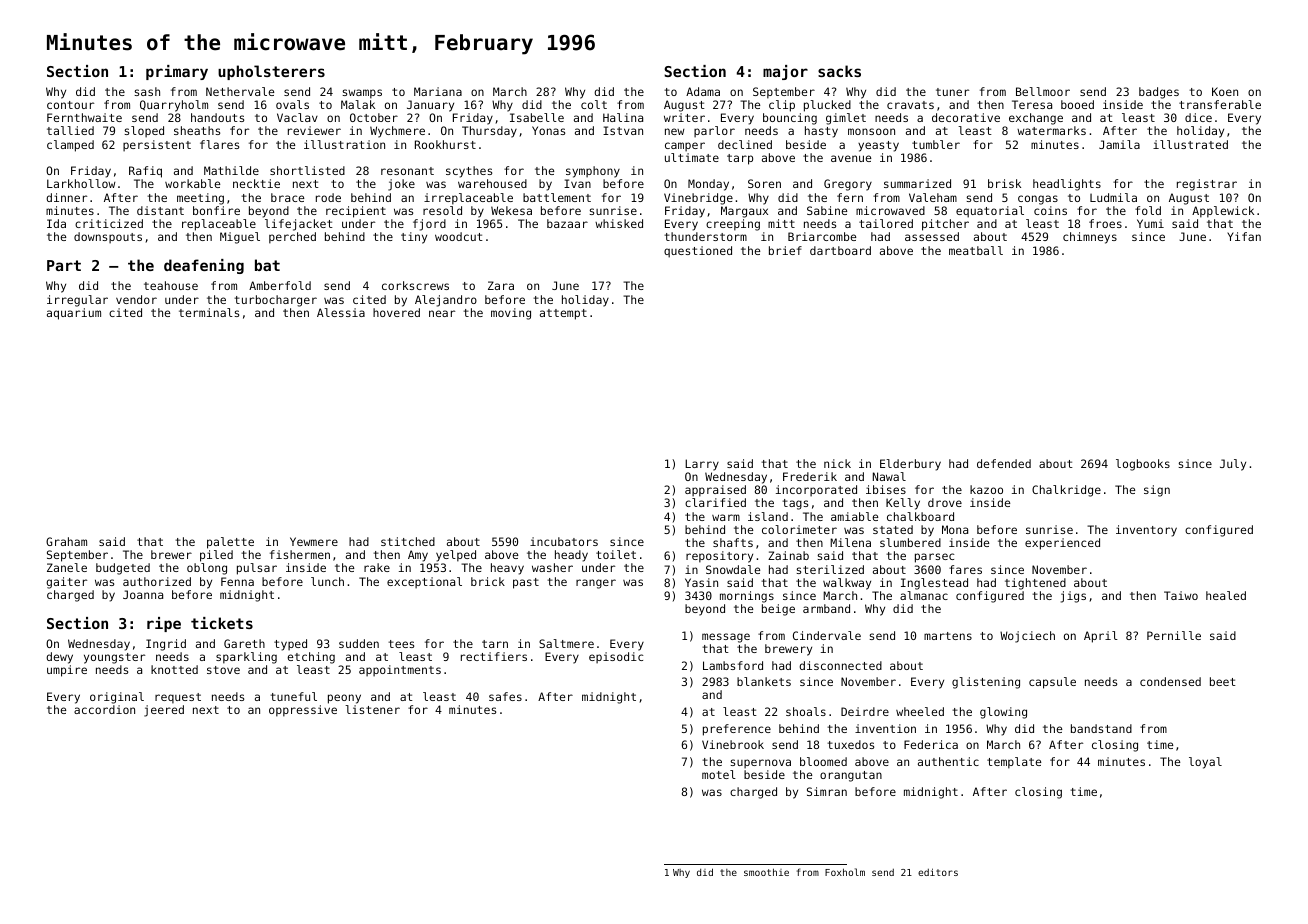 This image has width=1308, height=924. Describe the element at coordinates (299, 225) in the image. I see `lifejacket` at that location.
